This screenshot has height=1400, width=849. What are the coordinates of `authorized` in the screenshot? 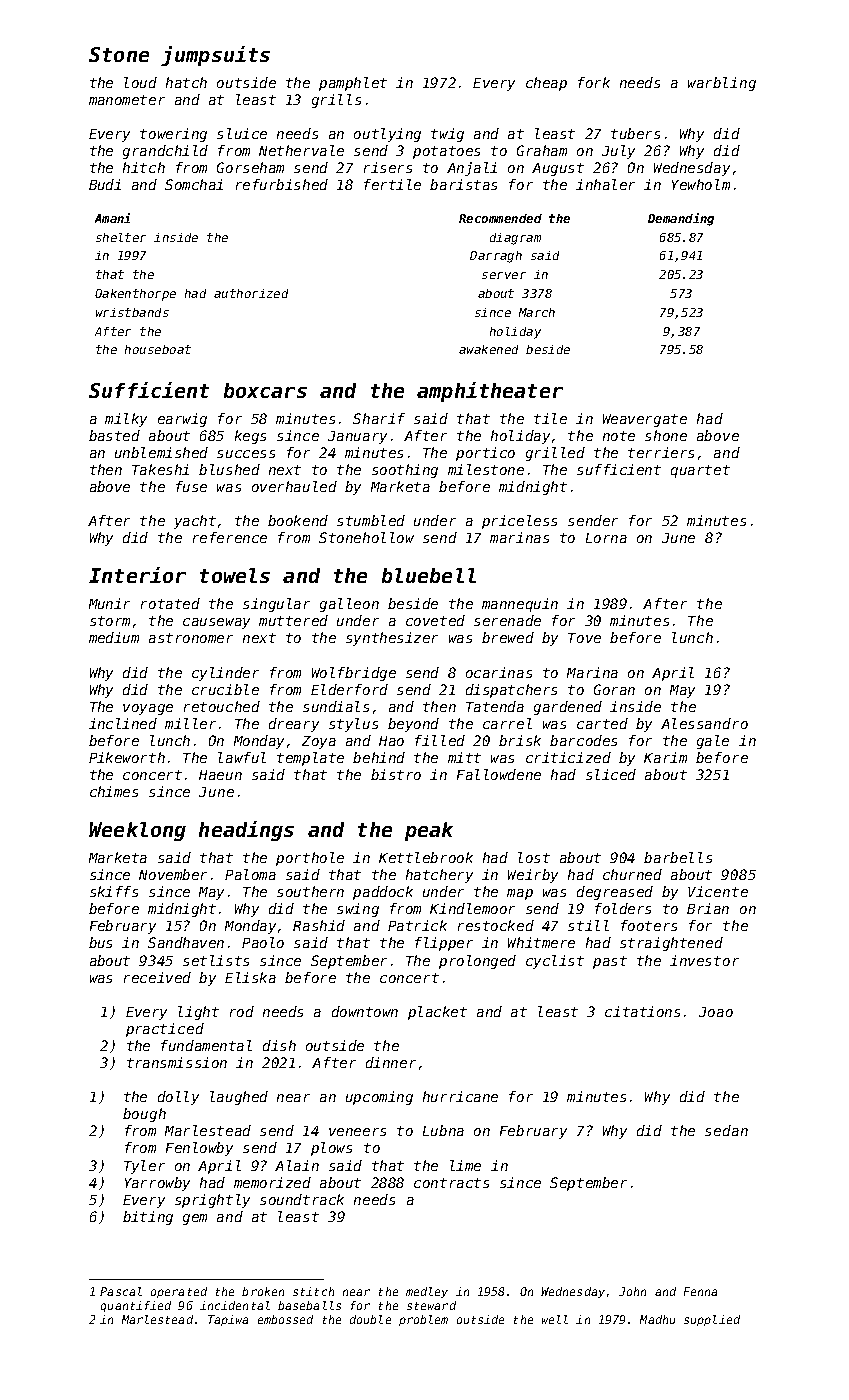 It's located at (251, 293).
